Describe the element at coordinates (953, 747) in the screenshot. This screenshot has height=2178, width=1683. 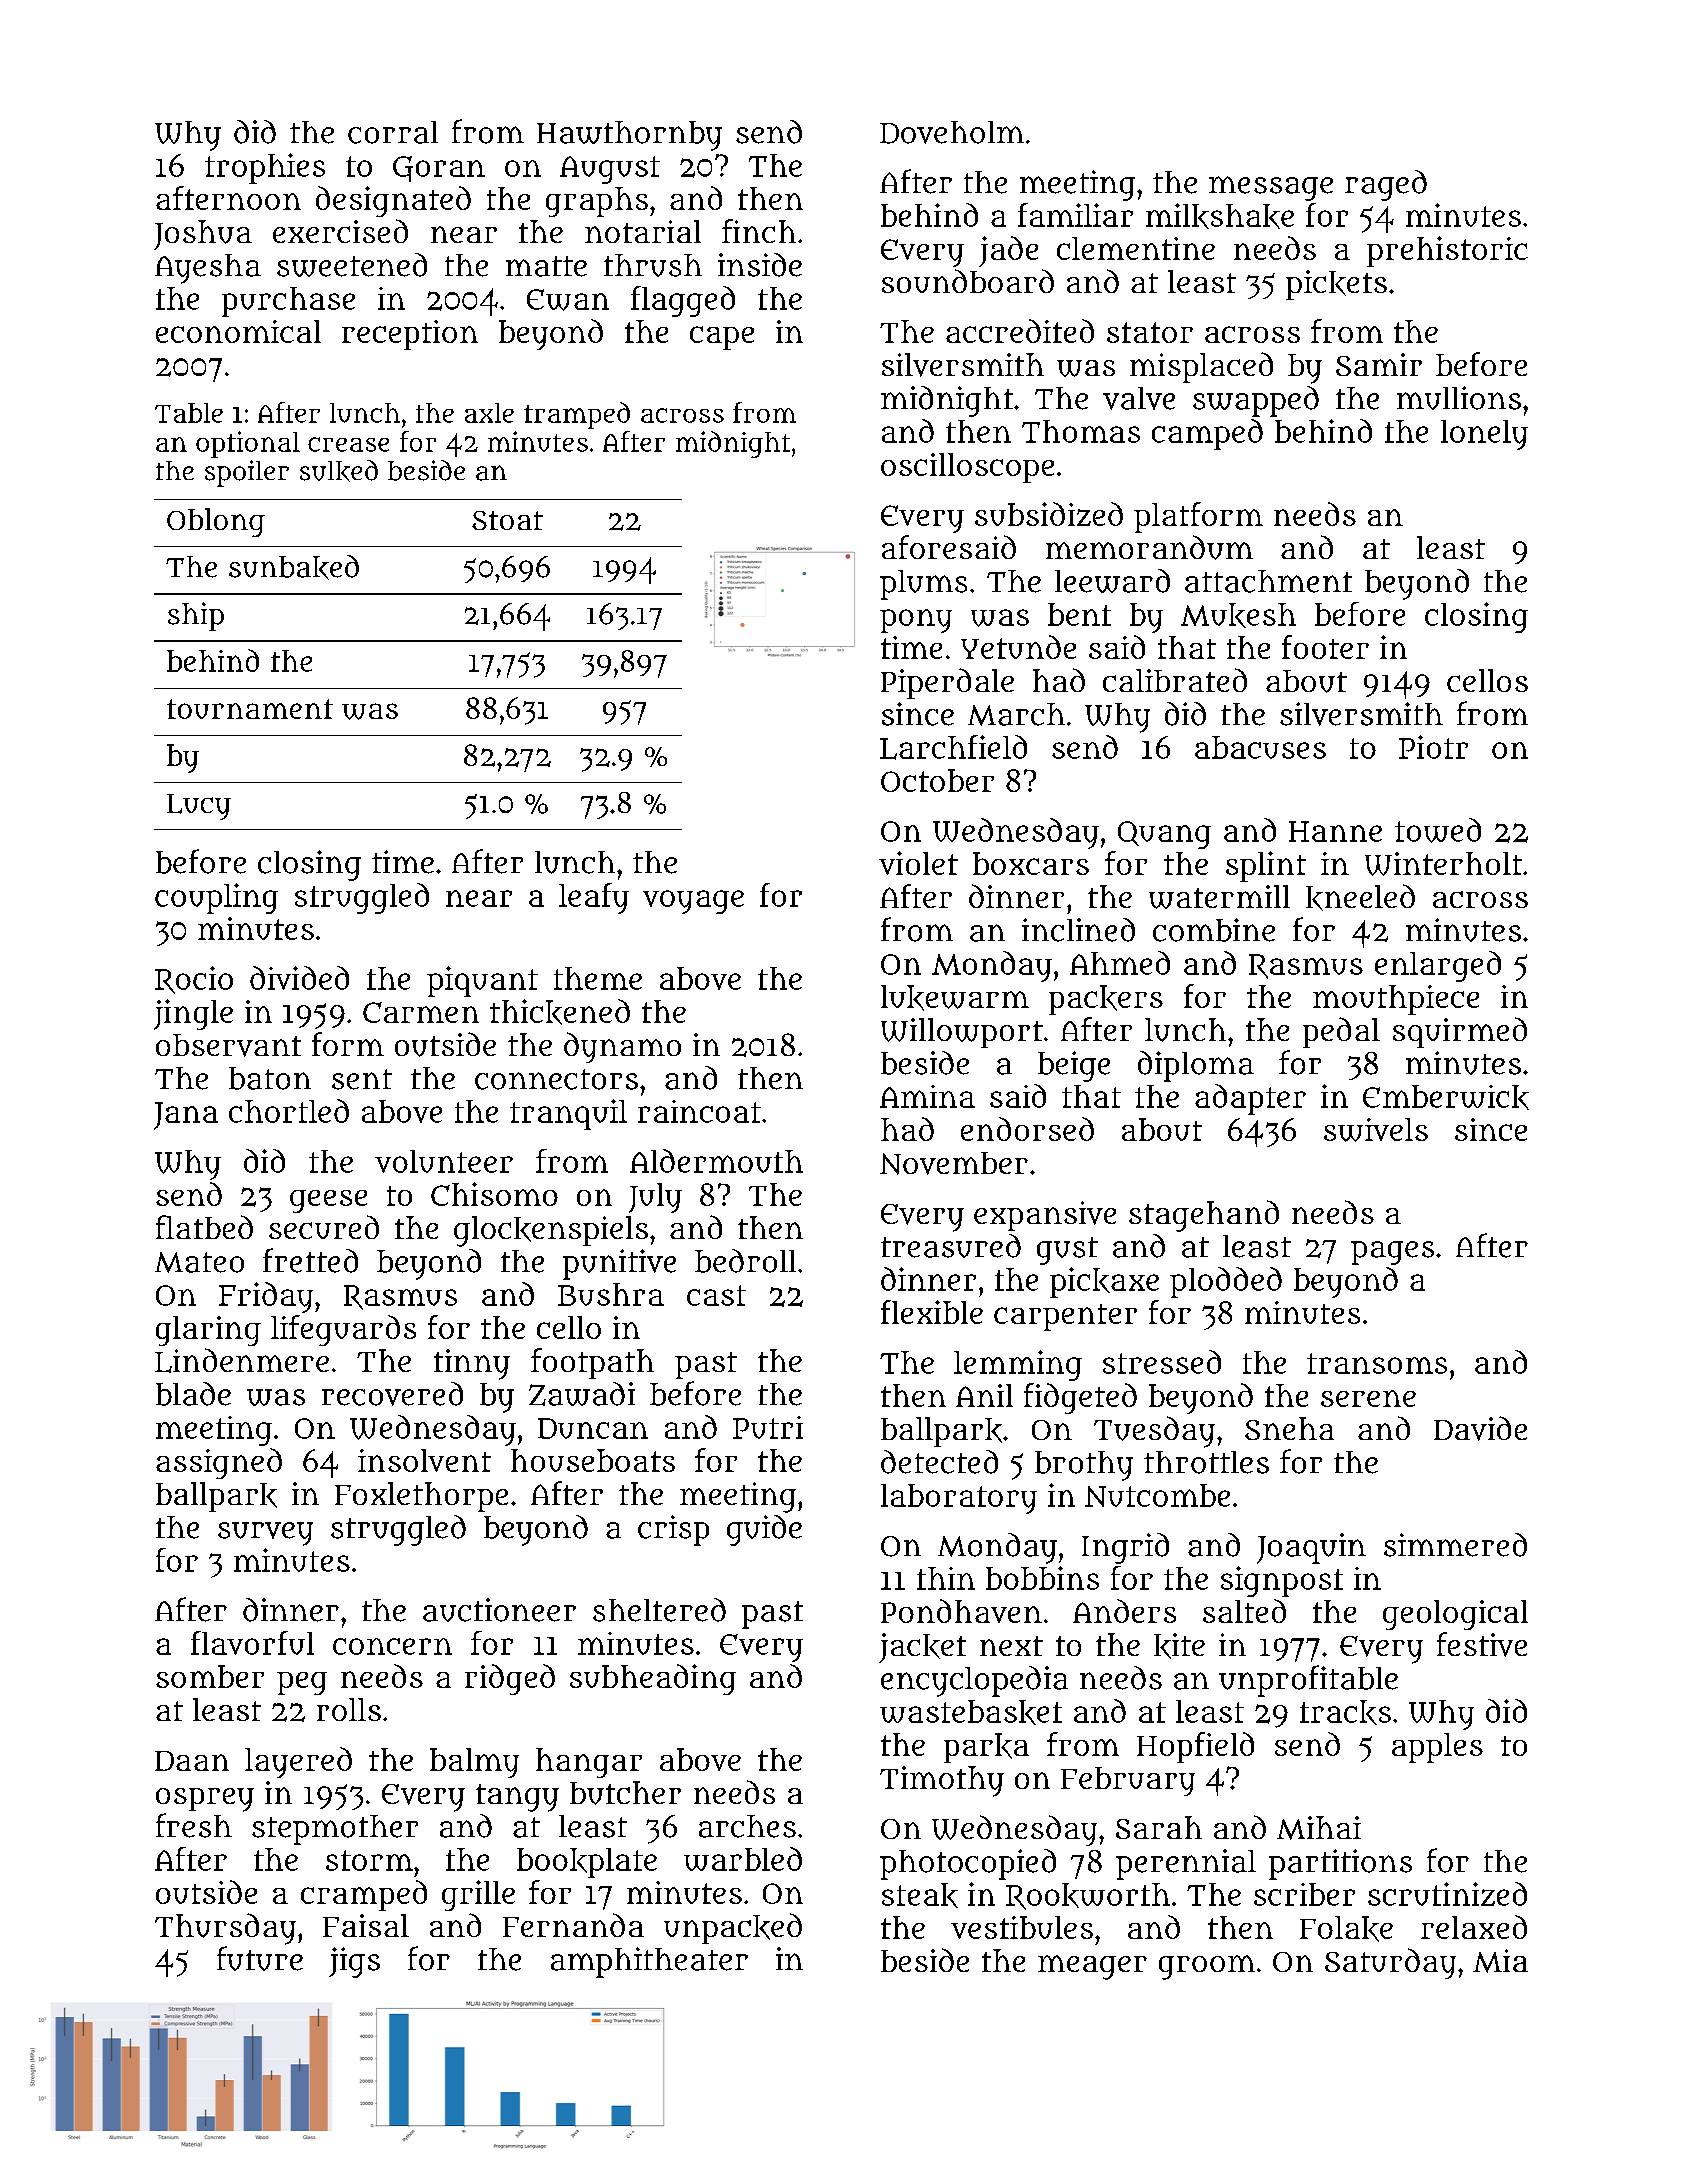
I see `Larchfield` at that location.
